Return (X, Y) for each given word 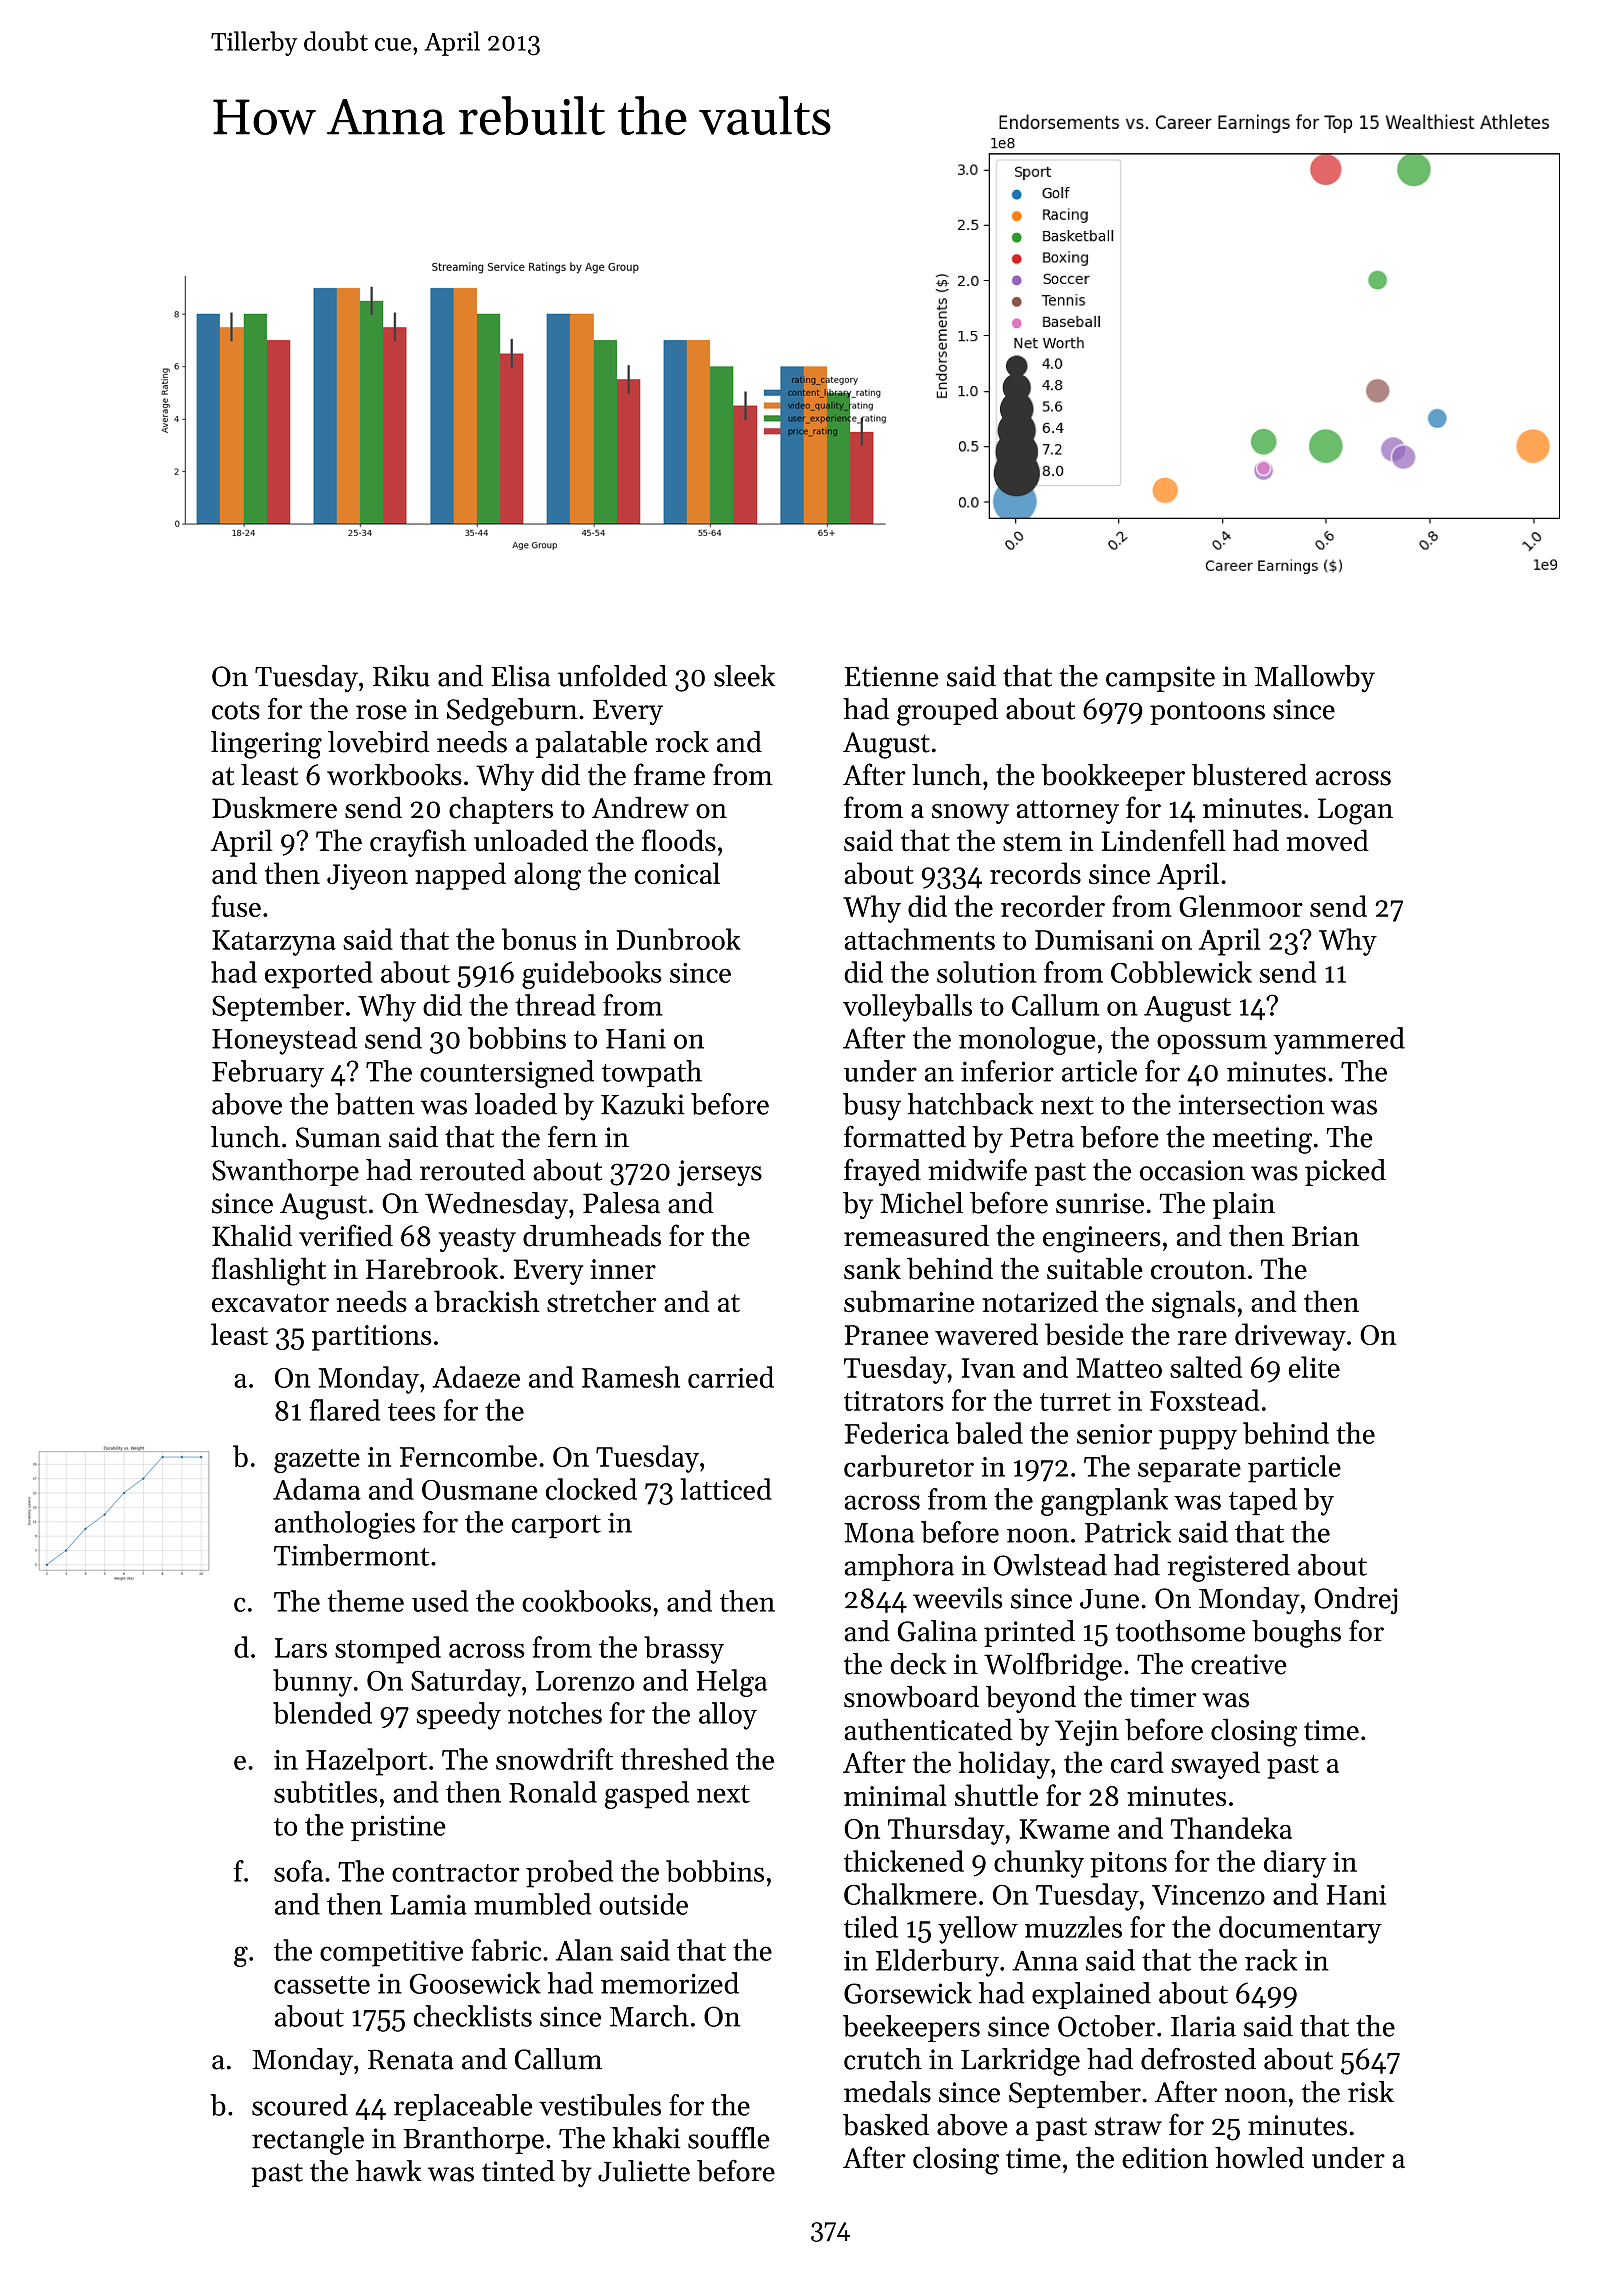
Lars (301, 1648)
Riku (401, 676)
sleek (744, 676)
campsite (1160, 679)
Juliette (644, 2171)
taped (1263, 1501)
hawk (389, 2171)
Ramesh (631, 1377)
